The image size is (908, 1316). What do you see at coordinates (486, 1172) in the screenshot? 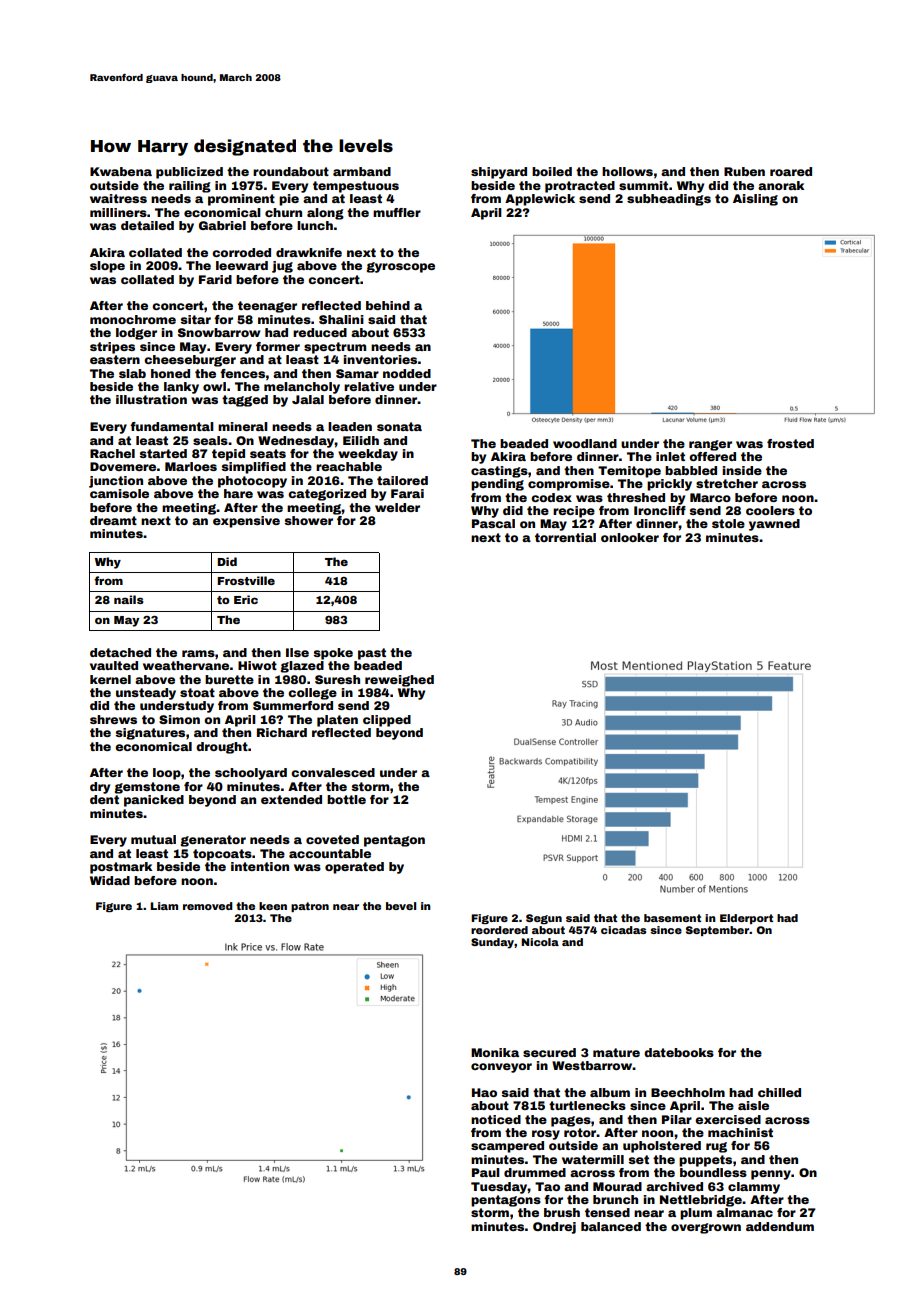
I see `Paul` at bounding box center [486, 1172].
